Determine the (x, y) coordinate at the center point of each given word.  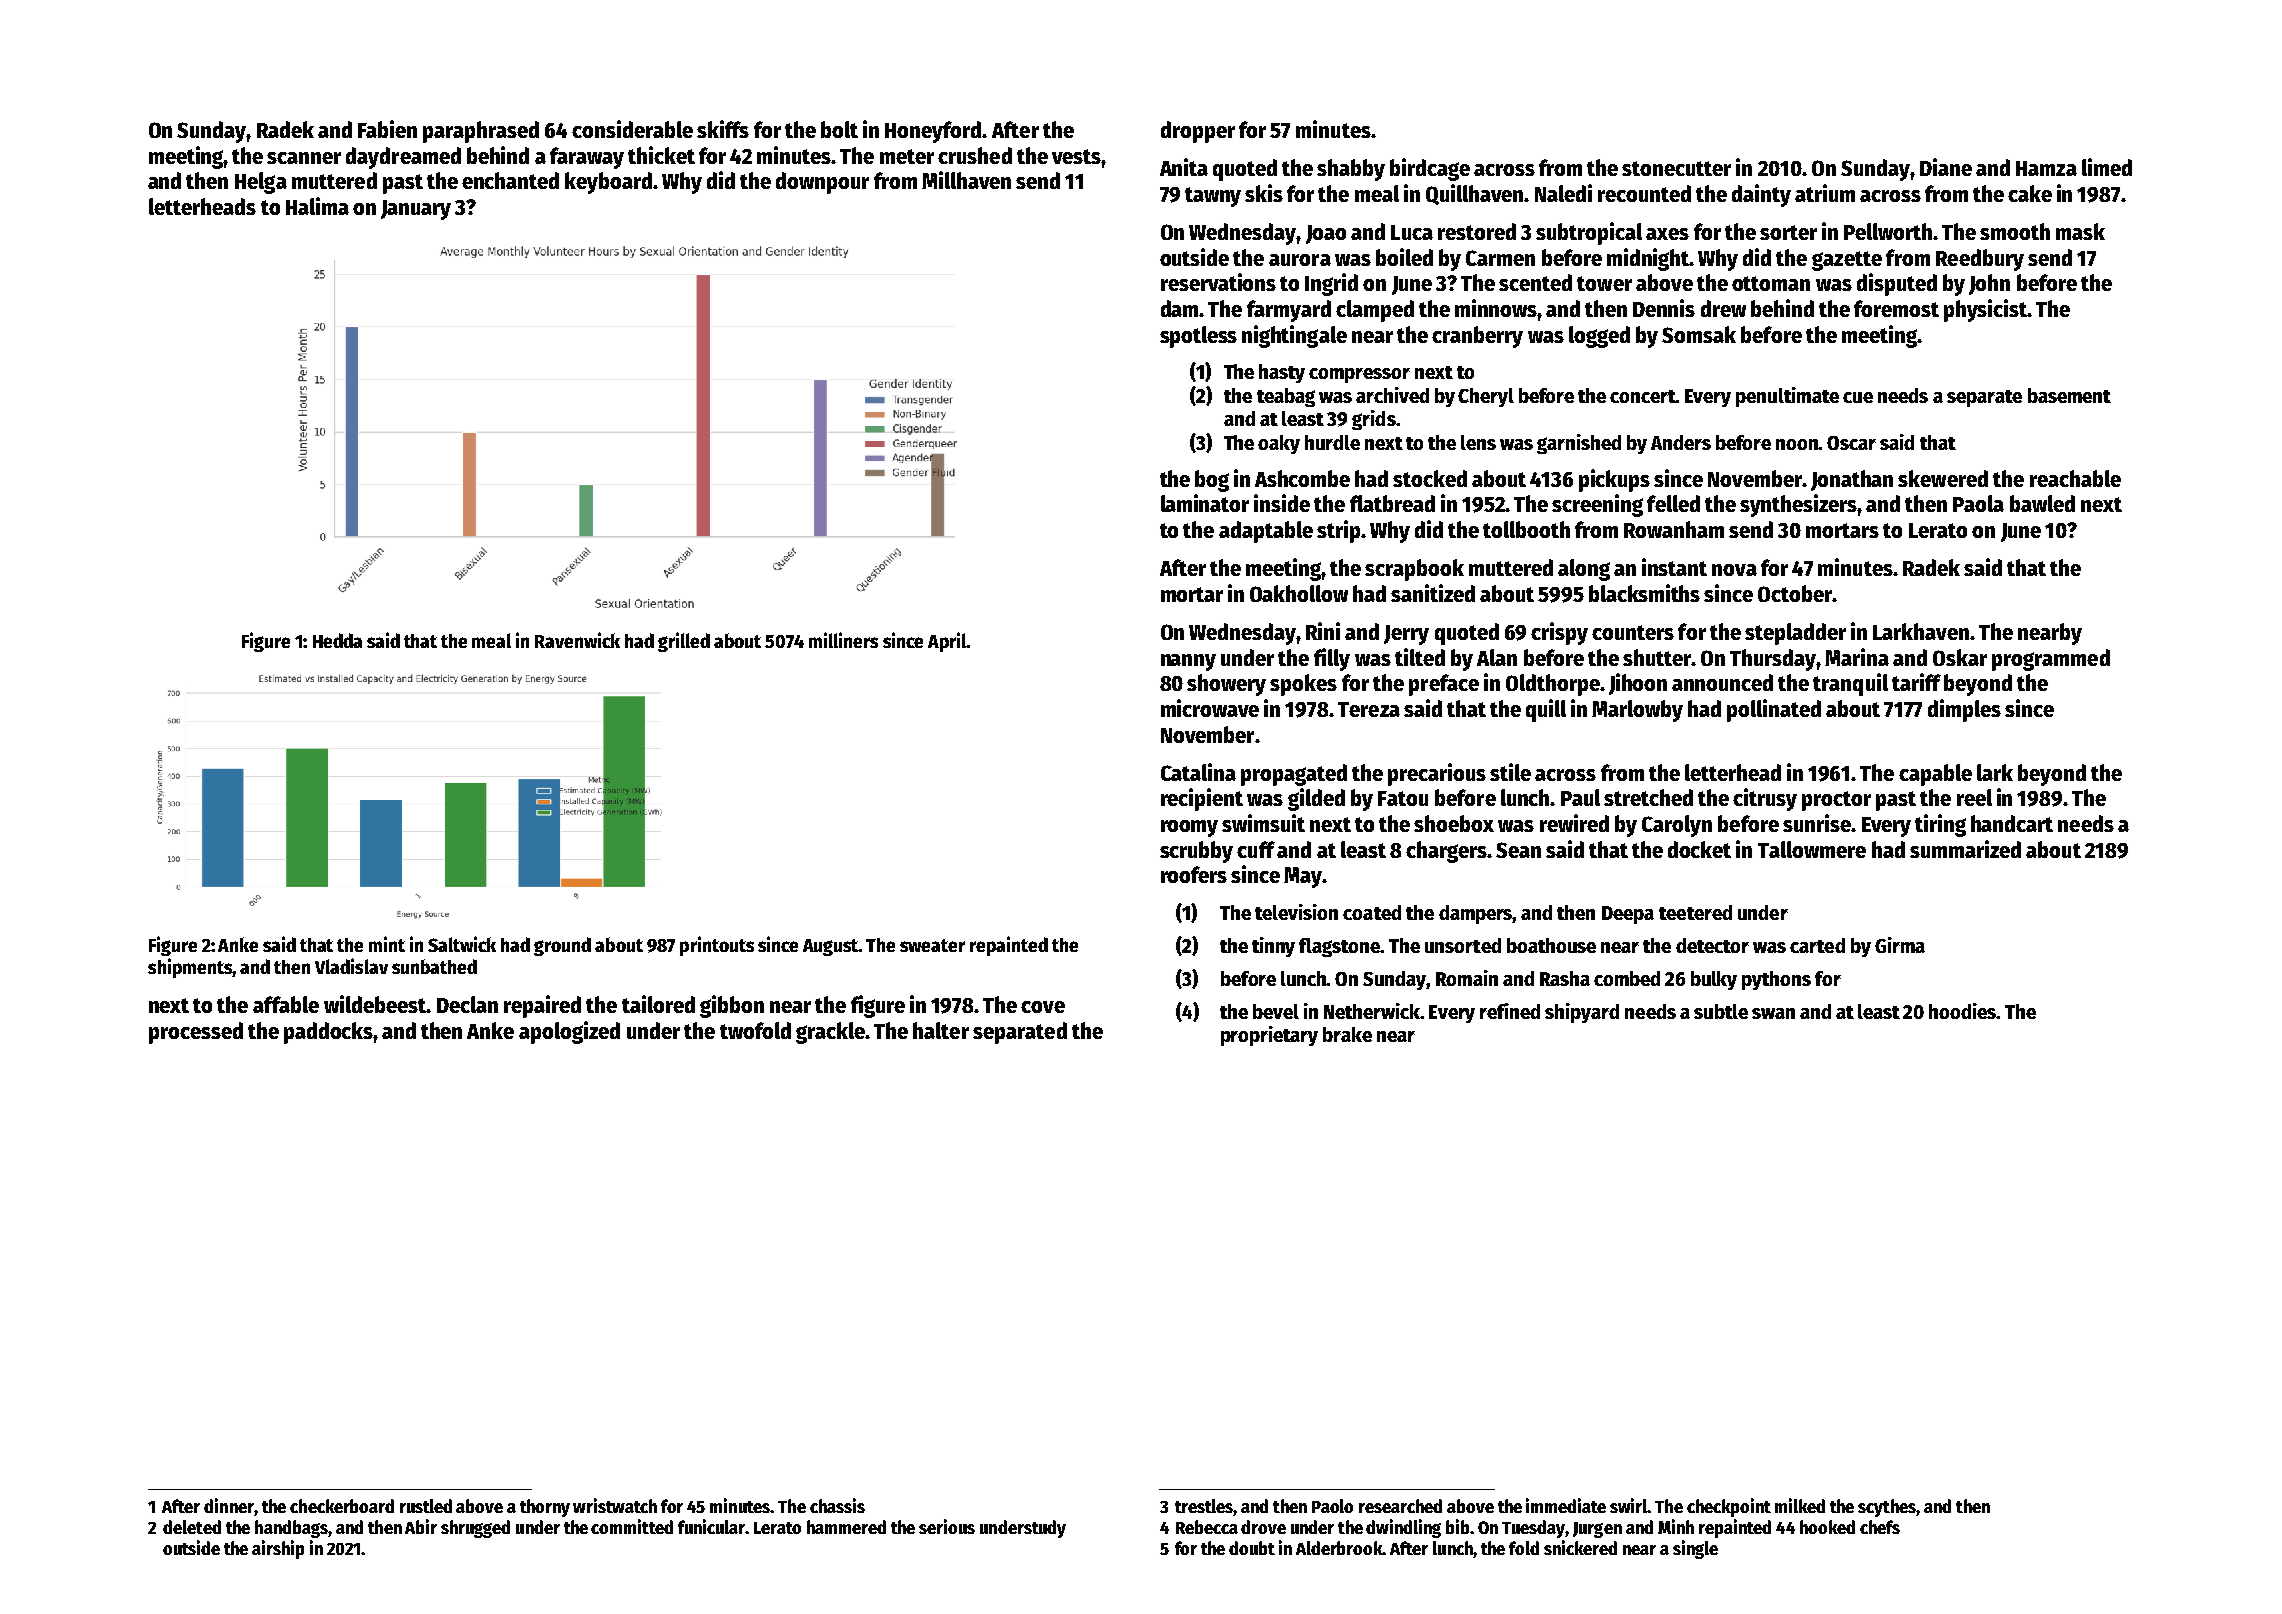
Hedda (337, 640)
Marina (1857, 657)
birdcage (1430, 169)
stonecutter (1676, 168)
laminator (1205, 503)
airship (278, 1549)
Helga (261, 183)
